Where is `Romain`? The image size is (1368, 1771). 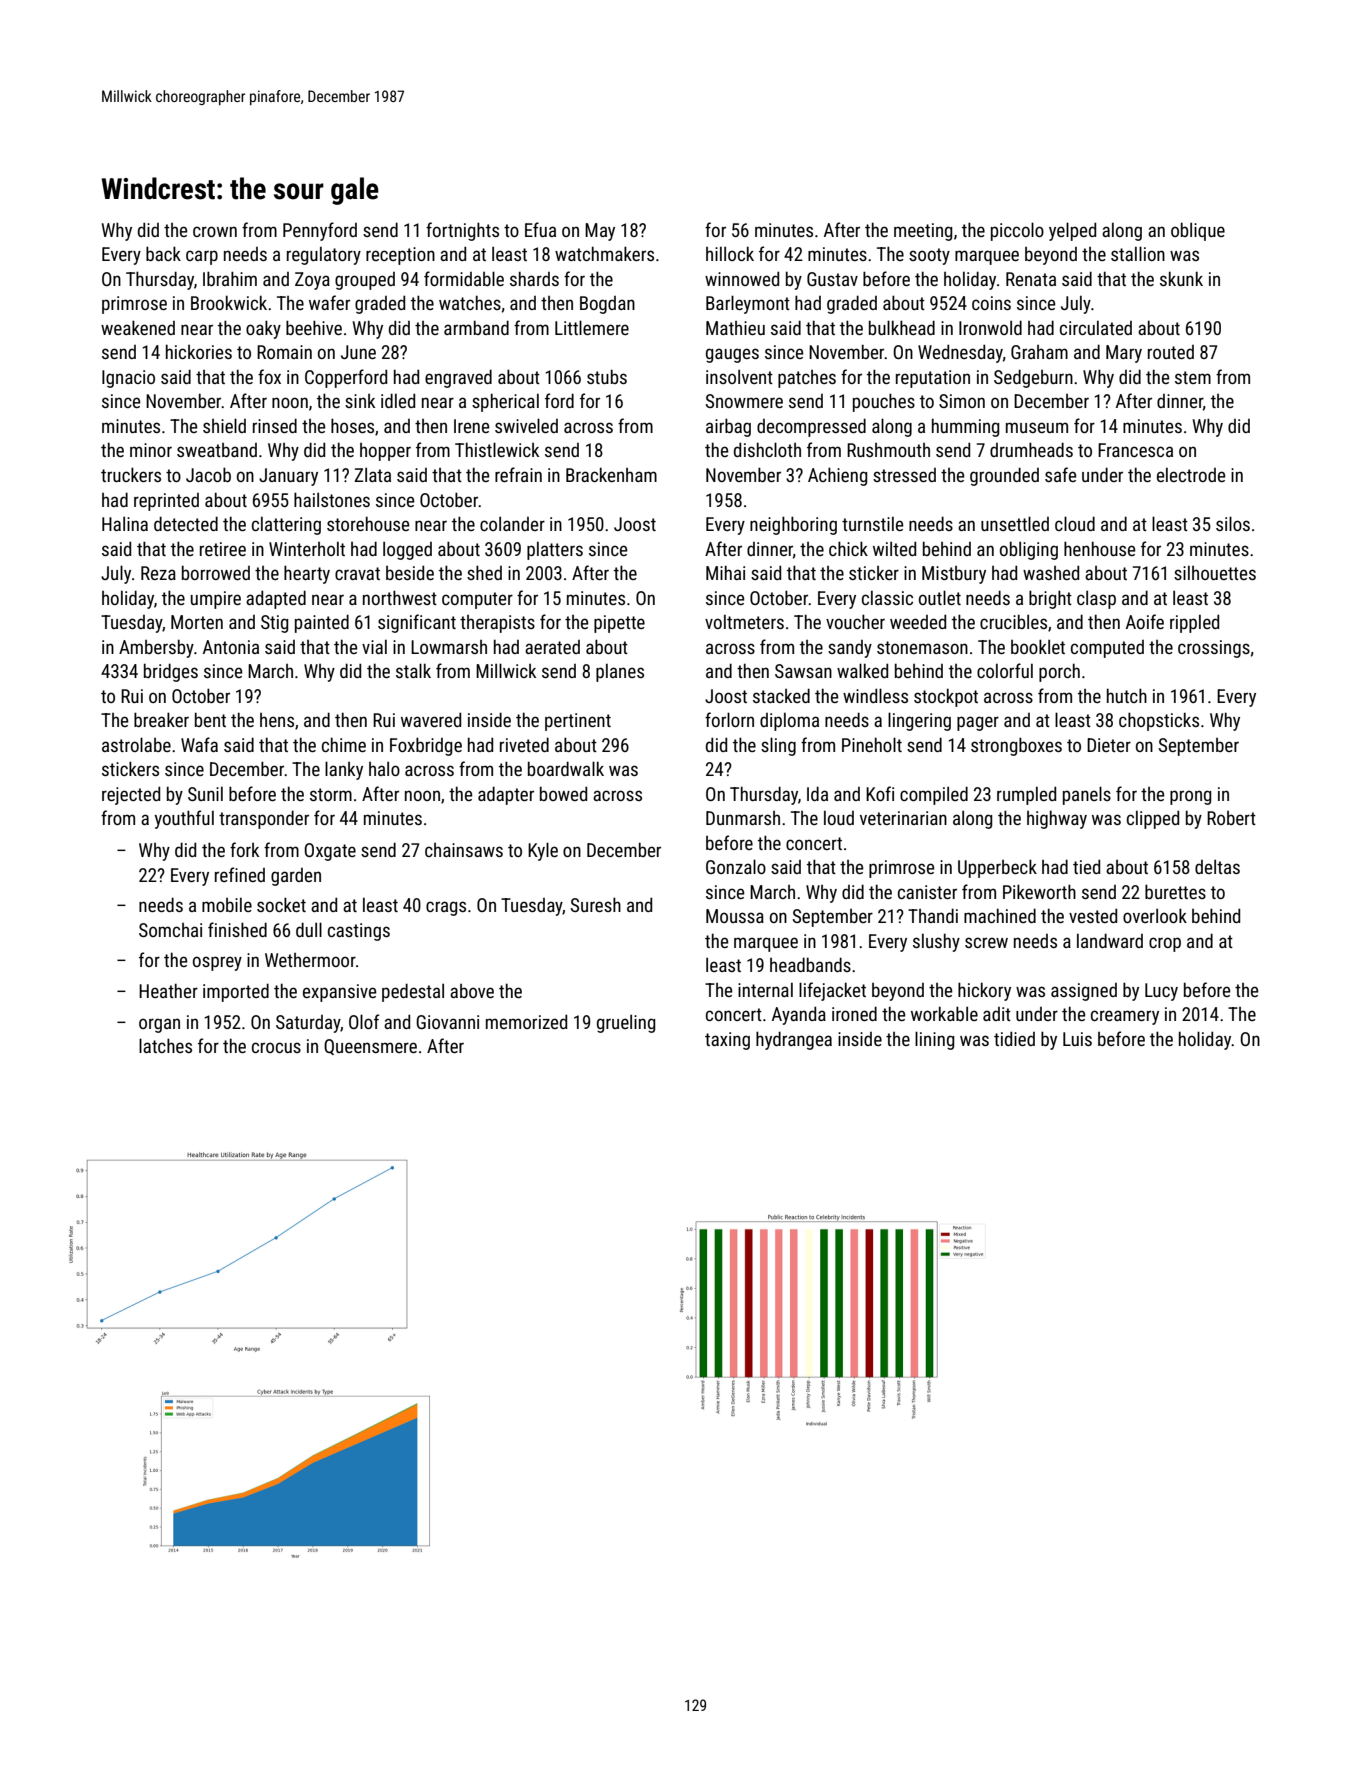 Romain is located at coordinates (284, 352).
